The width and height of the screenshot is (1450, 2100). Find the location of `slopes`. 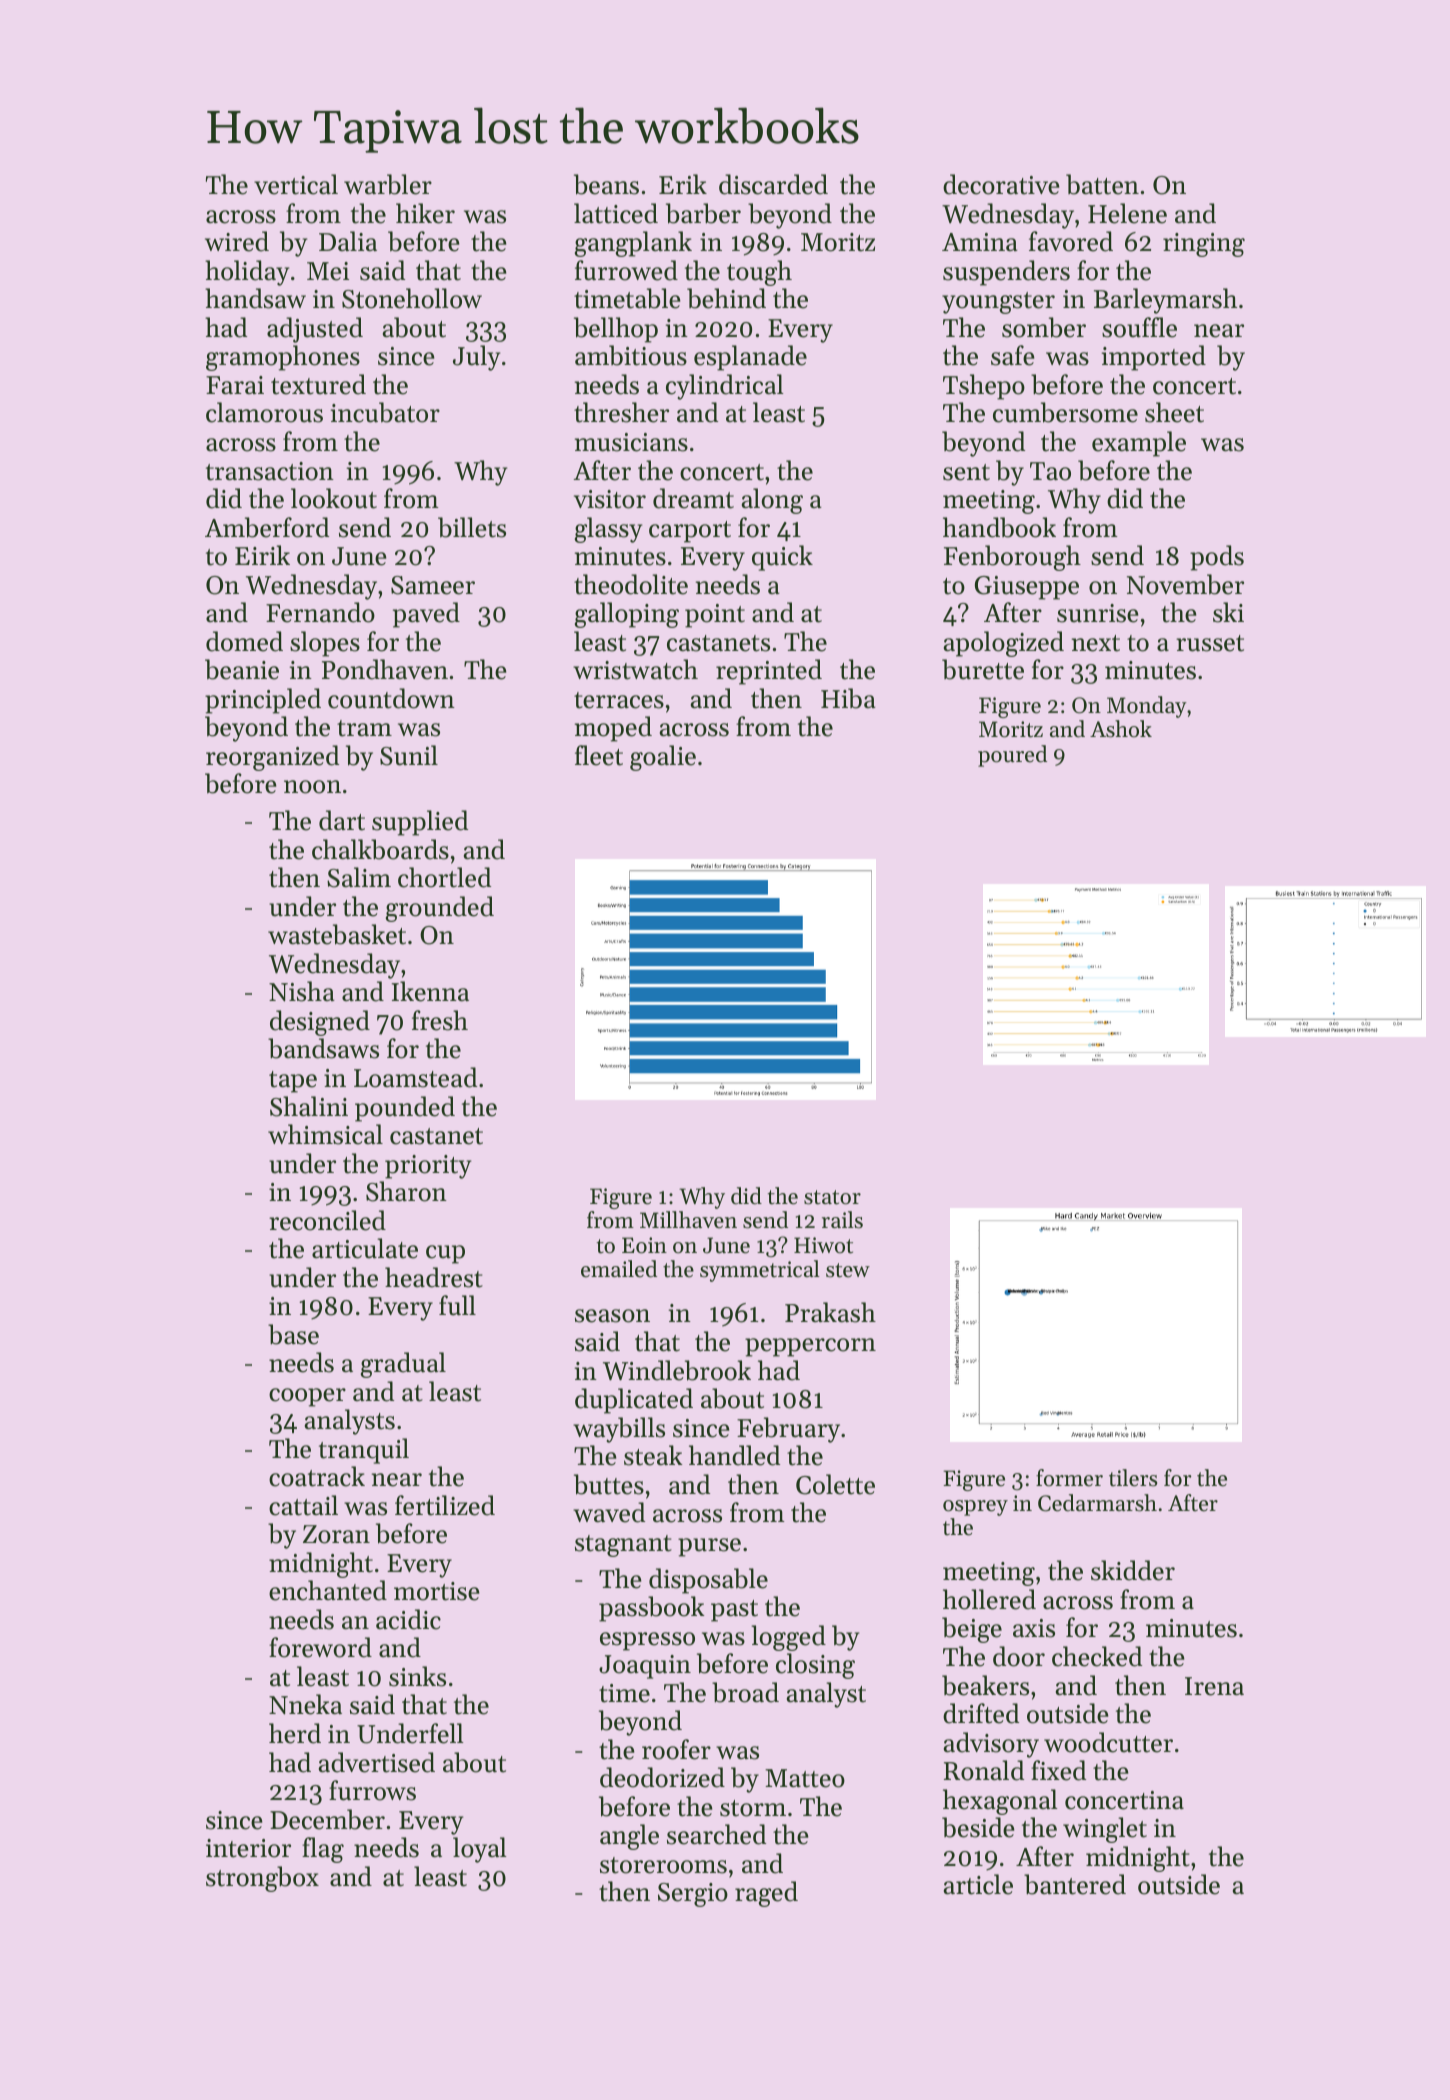

slopes is located at coordinates (325, 644).
